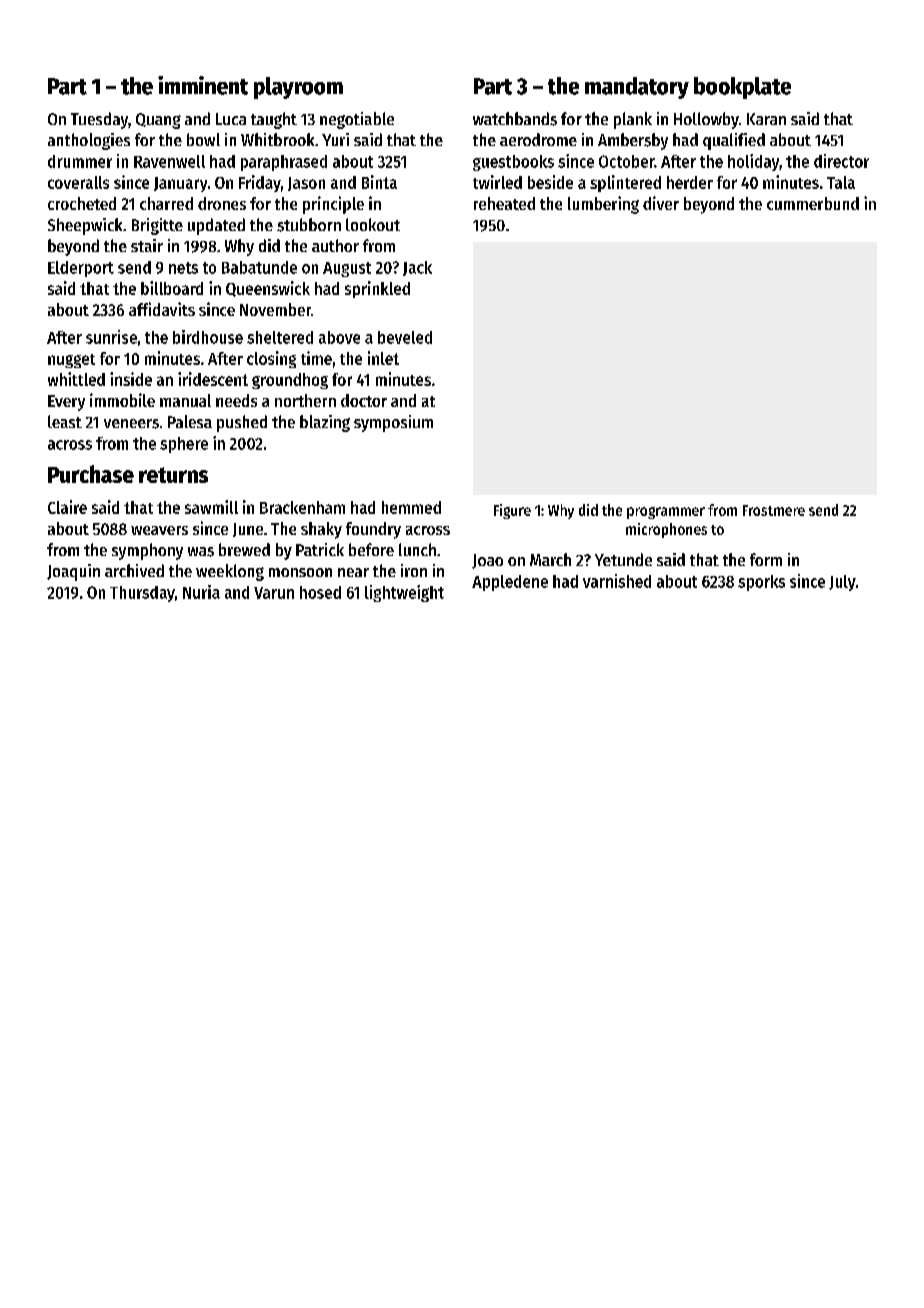 The height and width of the screenshot is (1308, 924). I want to click on imminent, so click(203, 85).
